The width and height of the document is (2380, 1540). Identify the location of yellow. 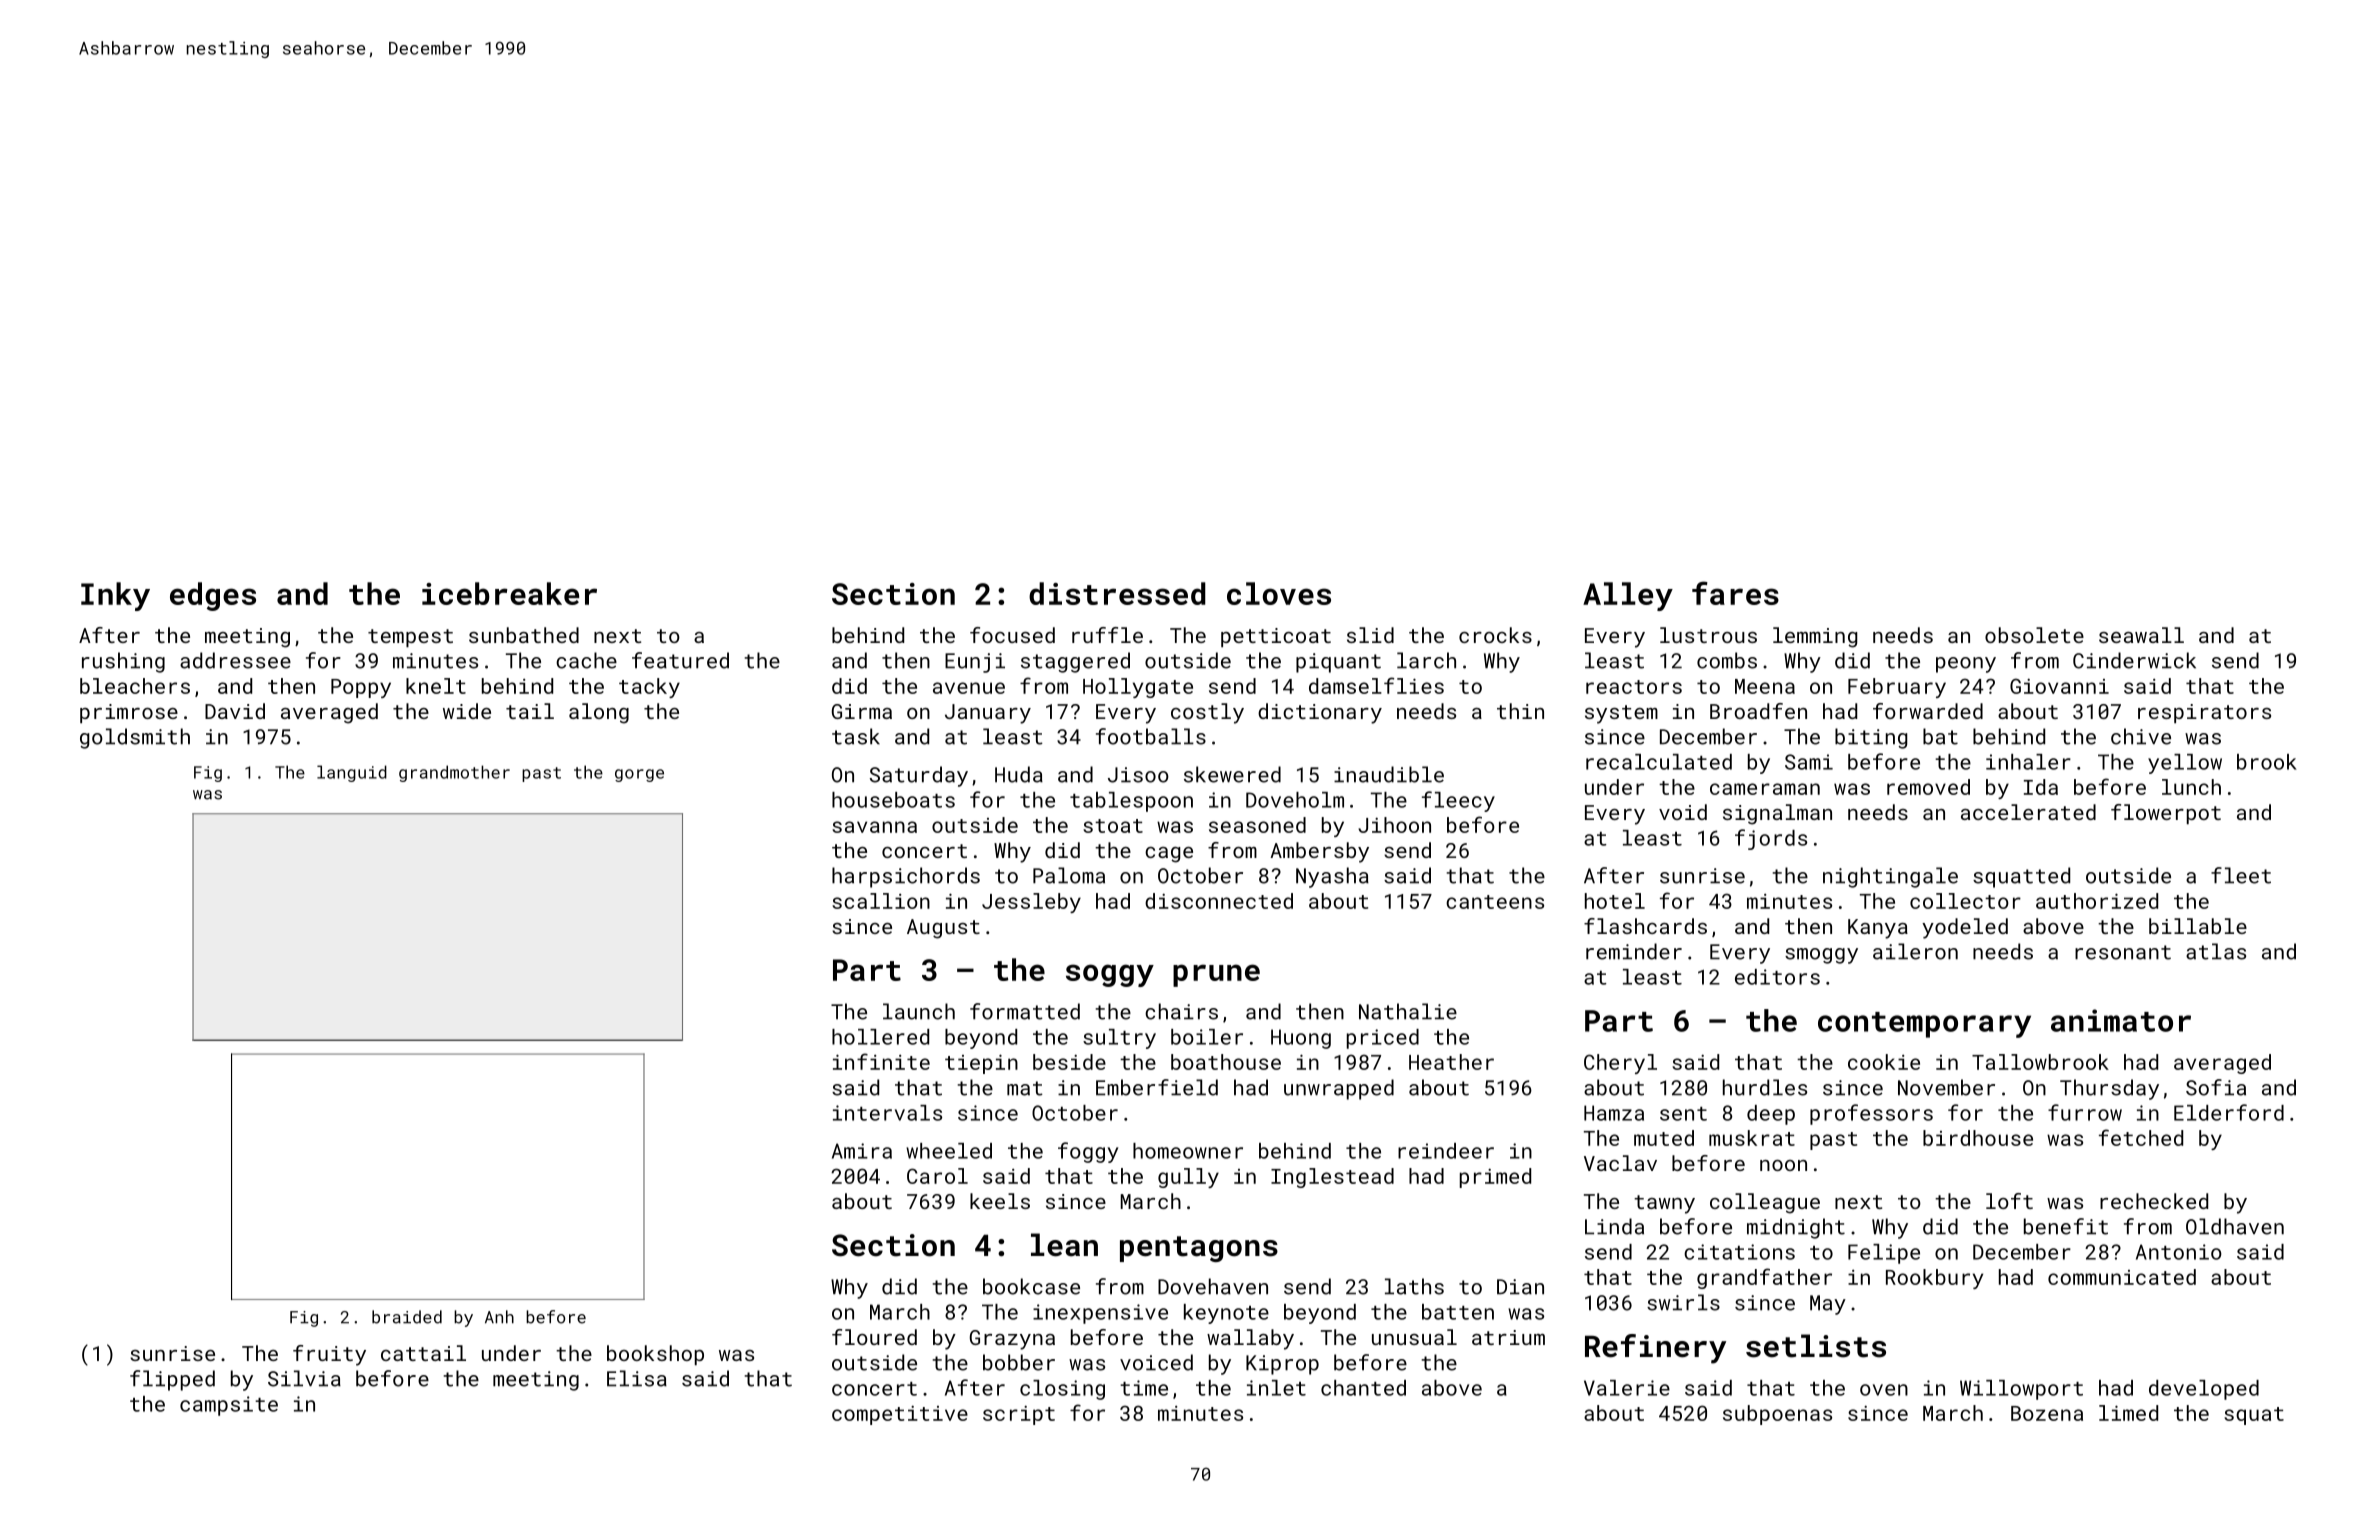
(2185, 764).
